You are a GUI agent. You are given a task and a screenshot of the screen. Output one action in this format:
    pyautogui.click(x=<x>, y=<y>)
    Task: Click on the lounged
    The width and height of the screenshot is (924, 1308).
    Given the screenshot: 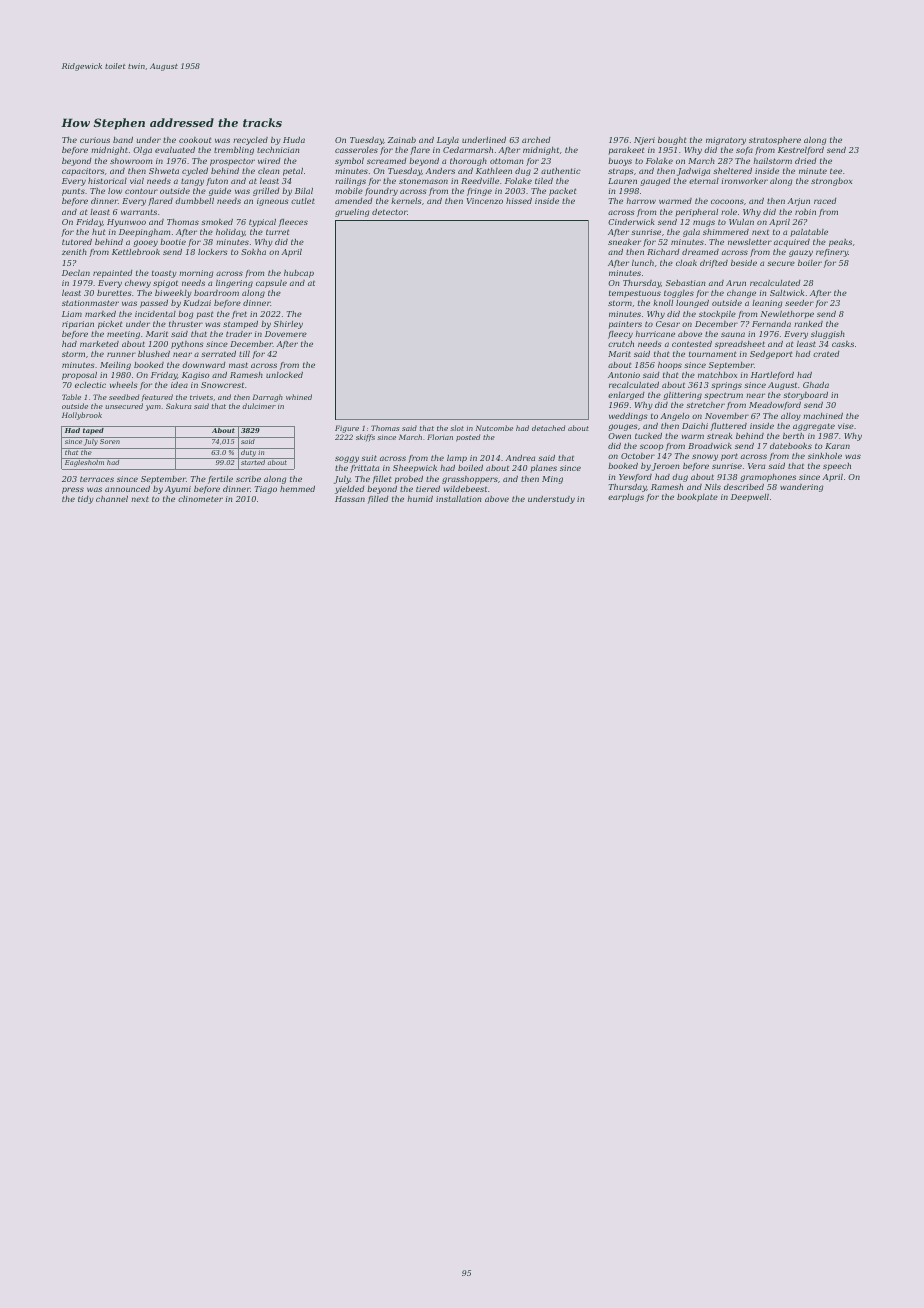 What is the action you would take?
    pyautogui.click(x=692, y=304)
